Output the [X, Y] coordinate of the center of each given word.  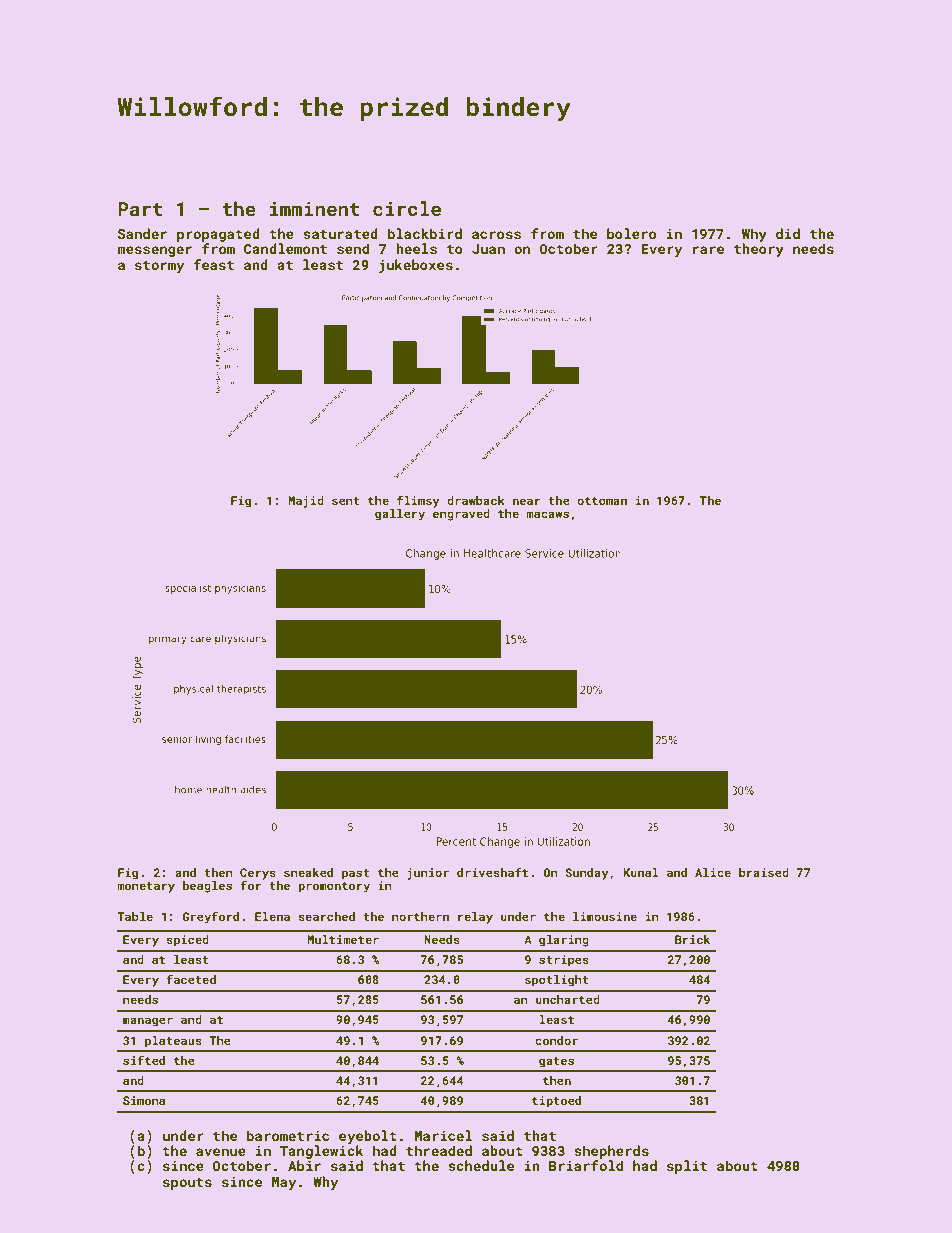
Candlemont [285, 248]
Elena [272, 916]
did [788, 233]
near [526, 501]
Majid [306, 502]
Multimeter [343, 939]
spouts [187, 1184]
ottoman [602, 501]
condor [556, 1040]
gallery [400, 515]
